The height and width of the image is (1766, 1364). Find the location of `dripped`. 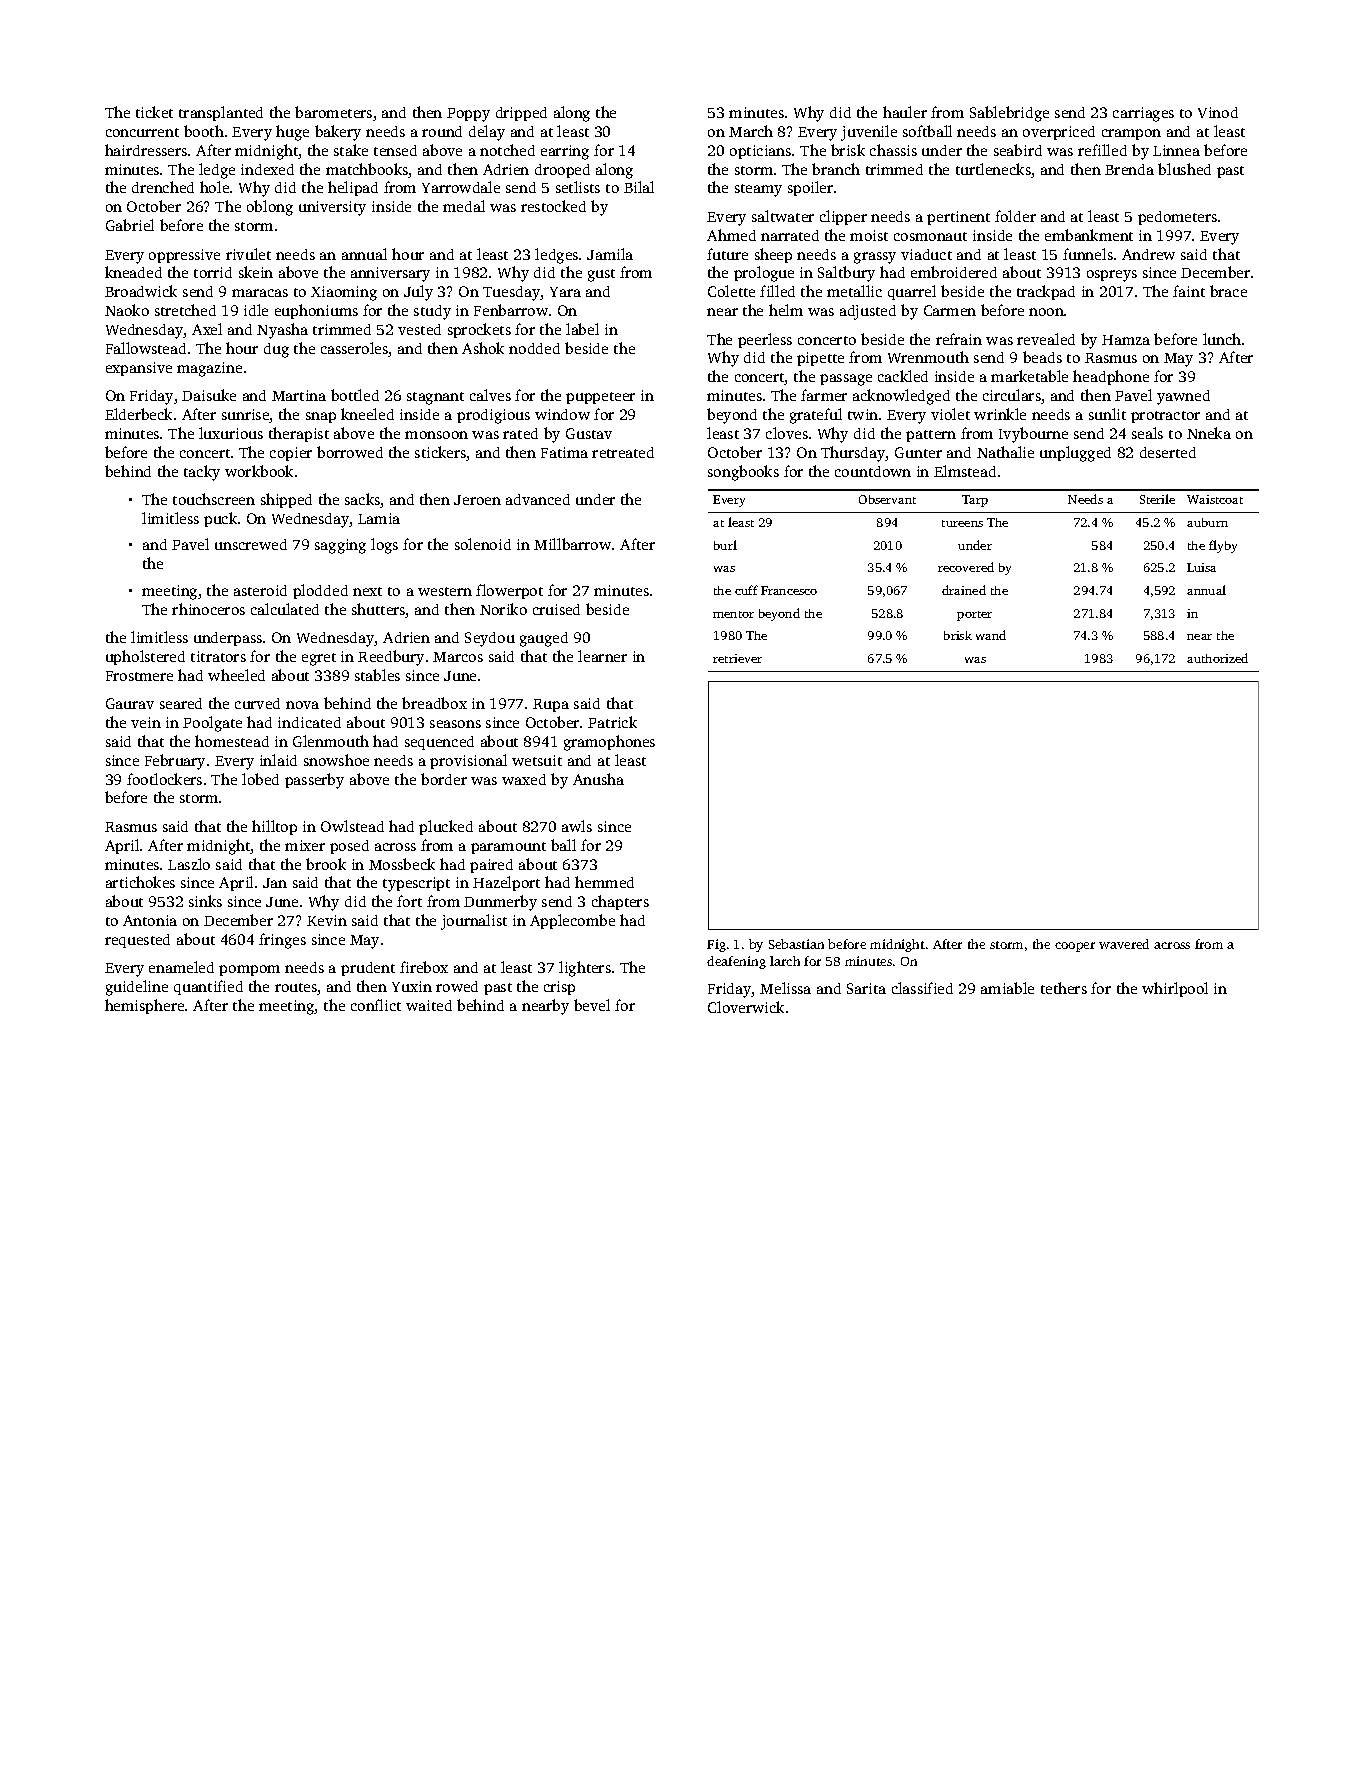

dripped is located at coordinates (521, 114).
